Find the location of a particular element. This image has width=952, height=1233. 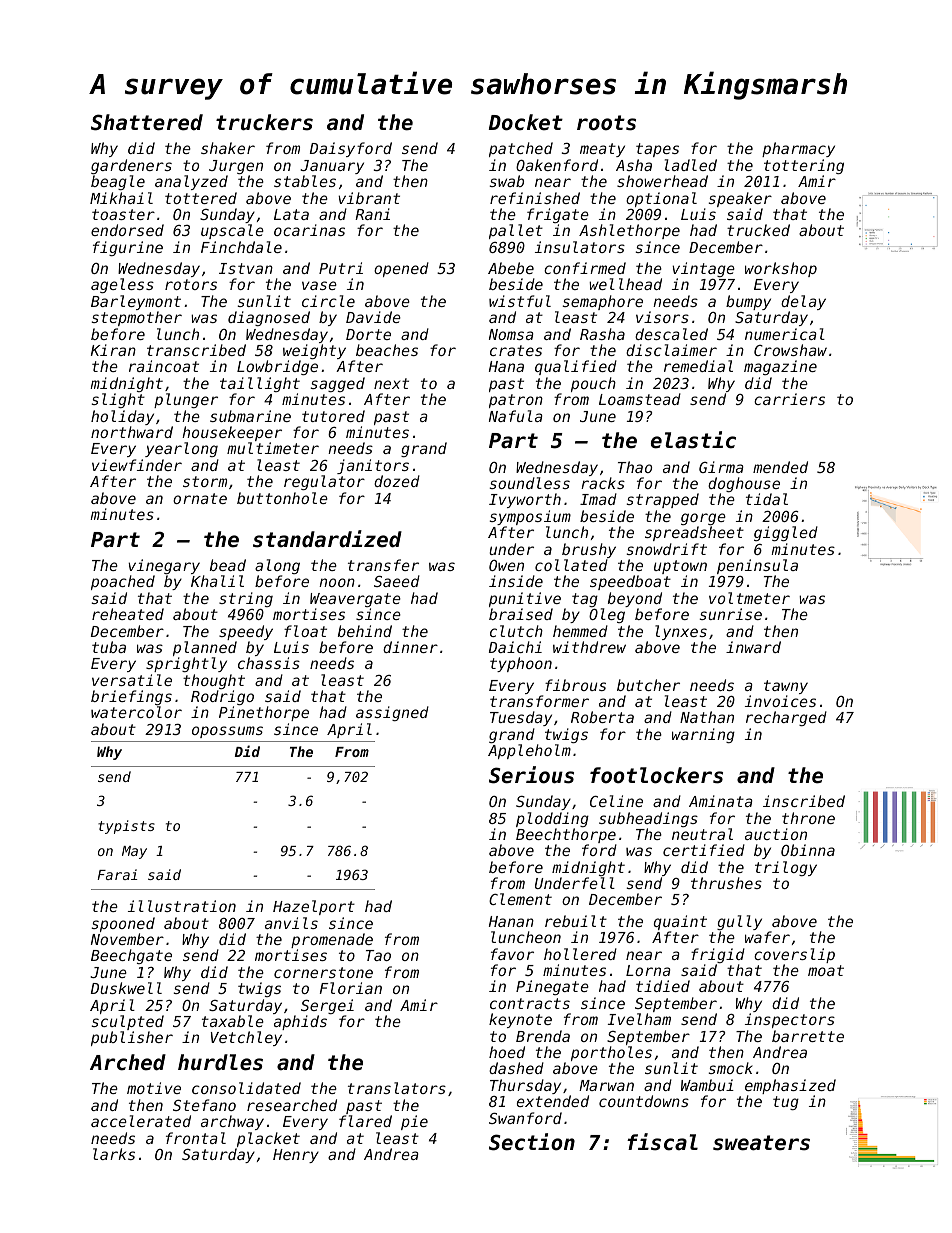

pharmacy is located at coordinates (798, 149).
